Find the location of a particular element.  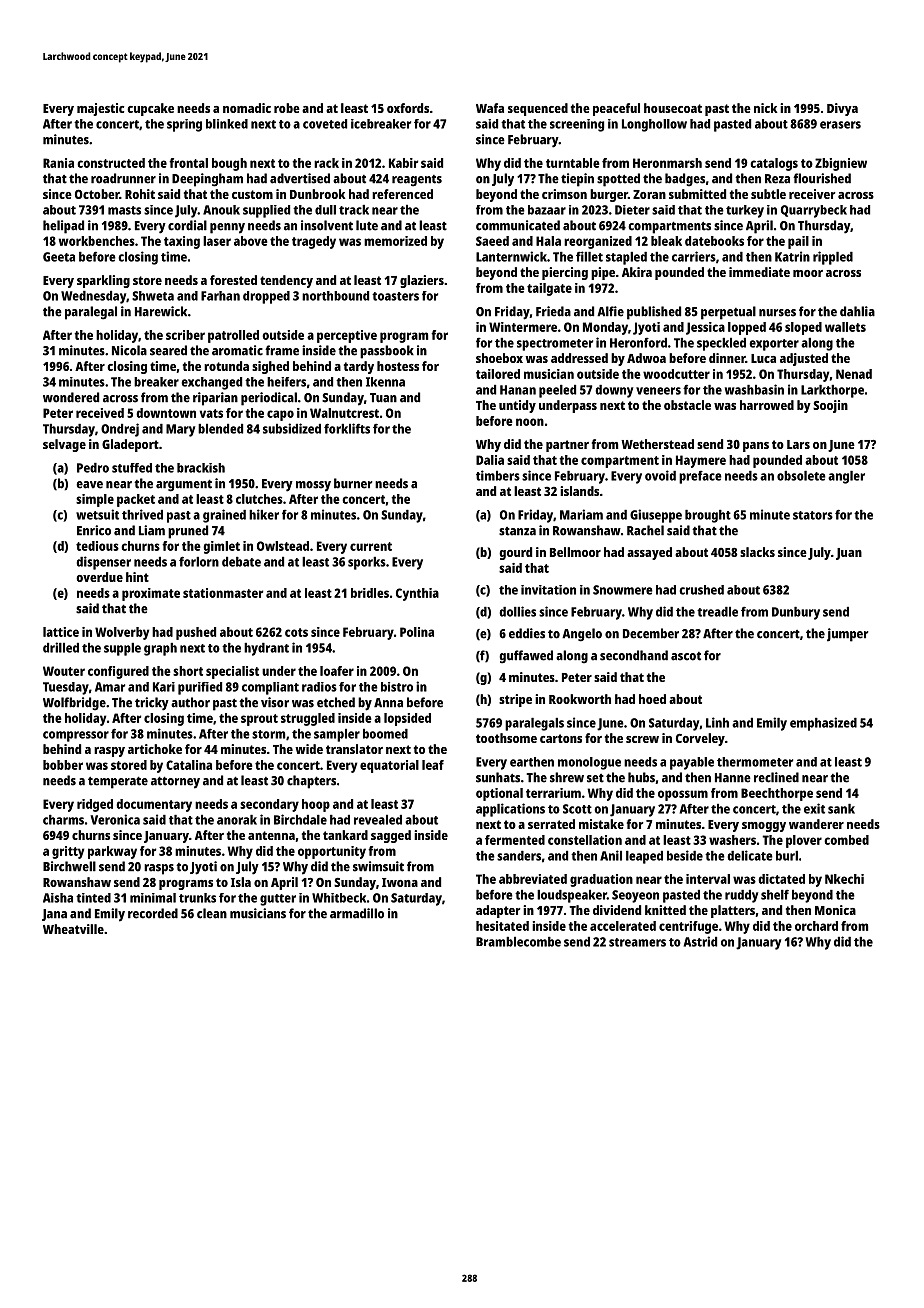

dahlia is located at coordinates (857, 311).
